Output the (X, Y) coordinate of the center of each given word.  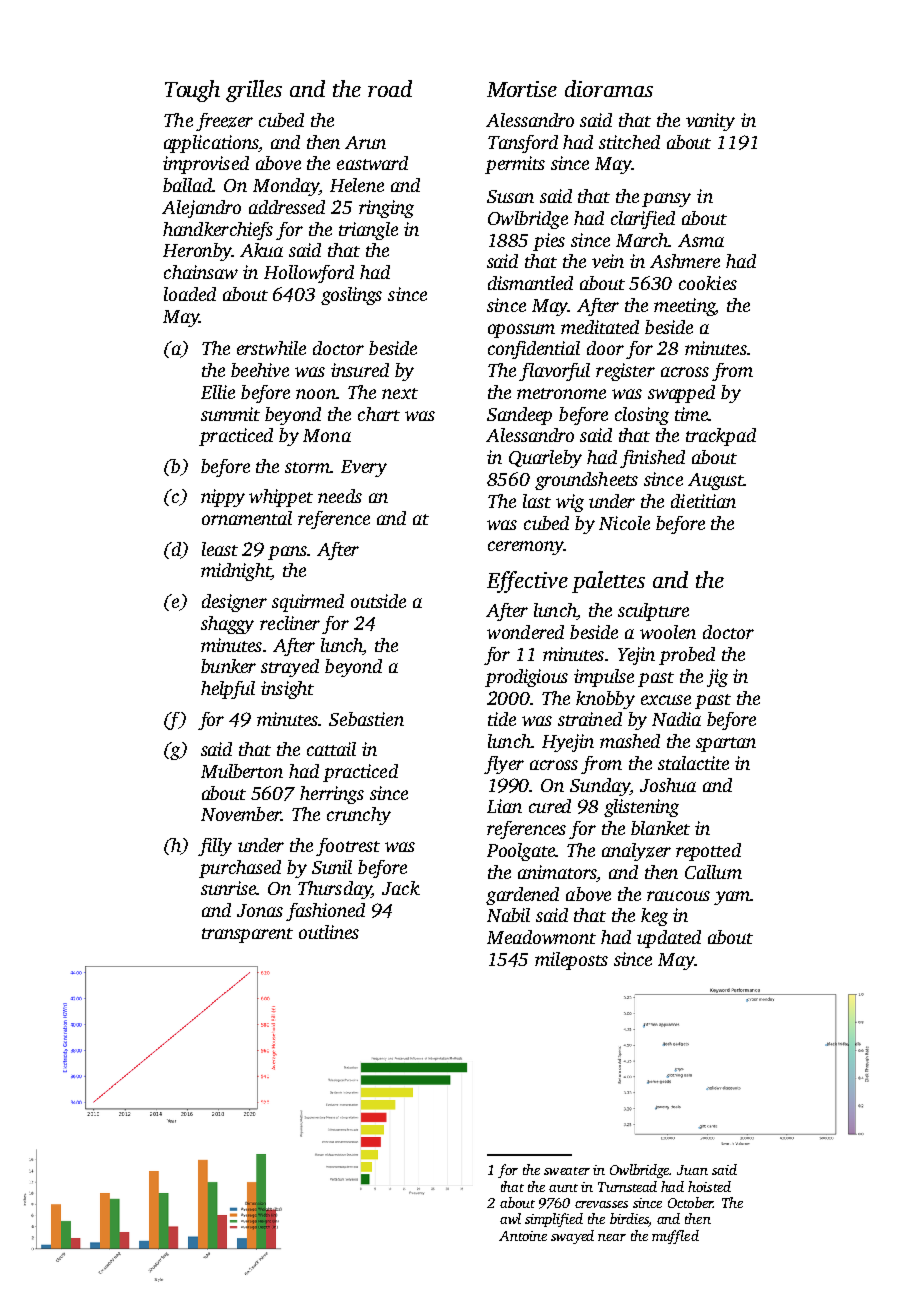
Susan (510, 196)
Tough (192, 91)
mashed (630, 741)
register (625, 372)
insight (287, 690)
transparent (247, 935)
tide (502, 719)
